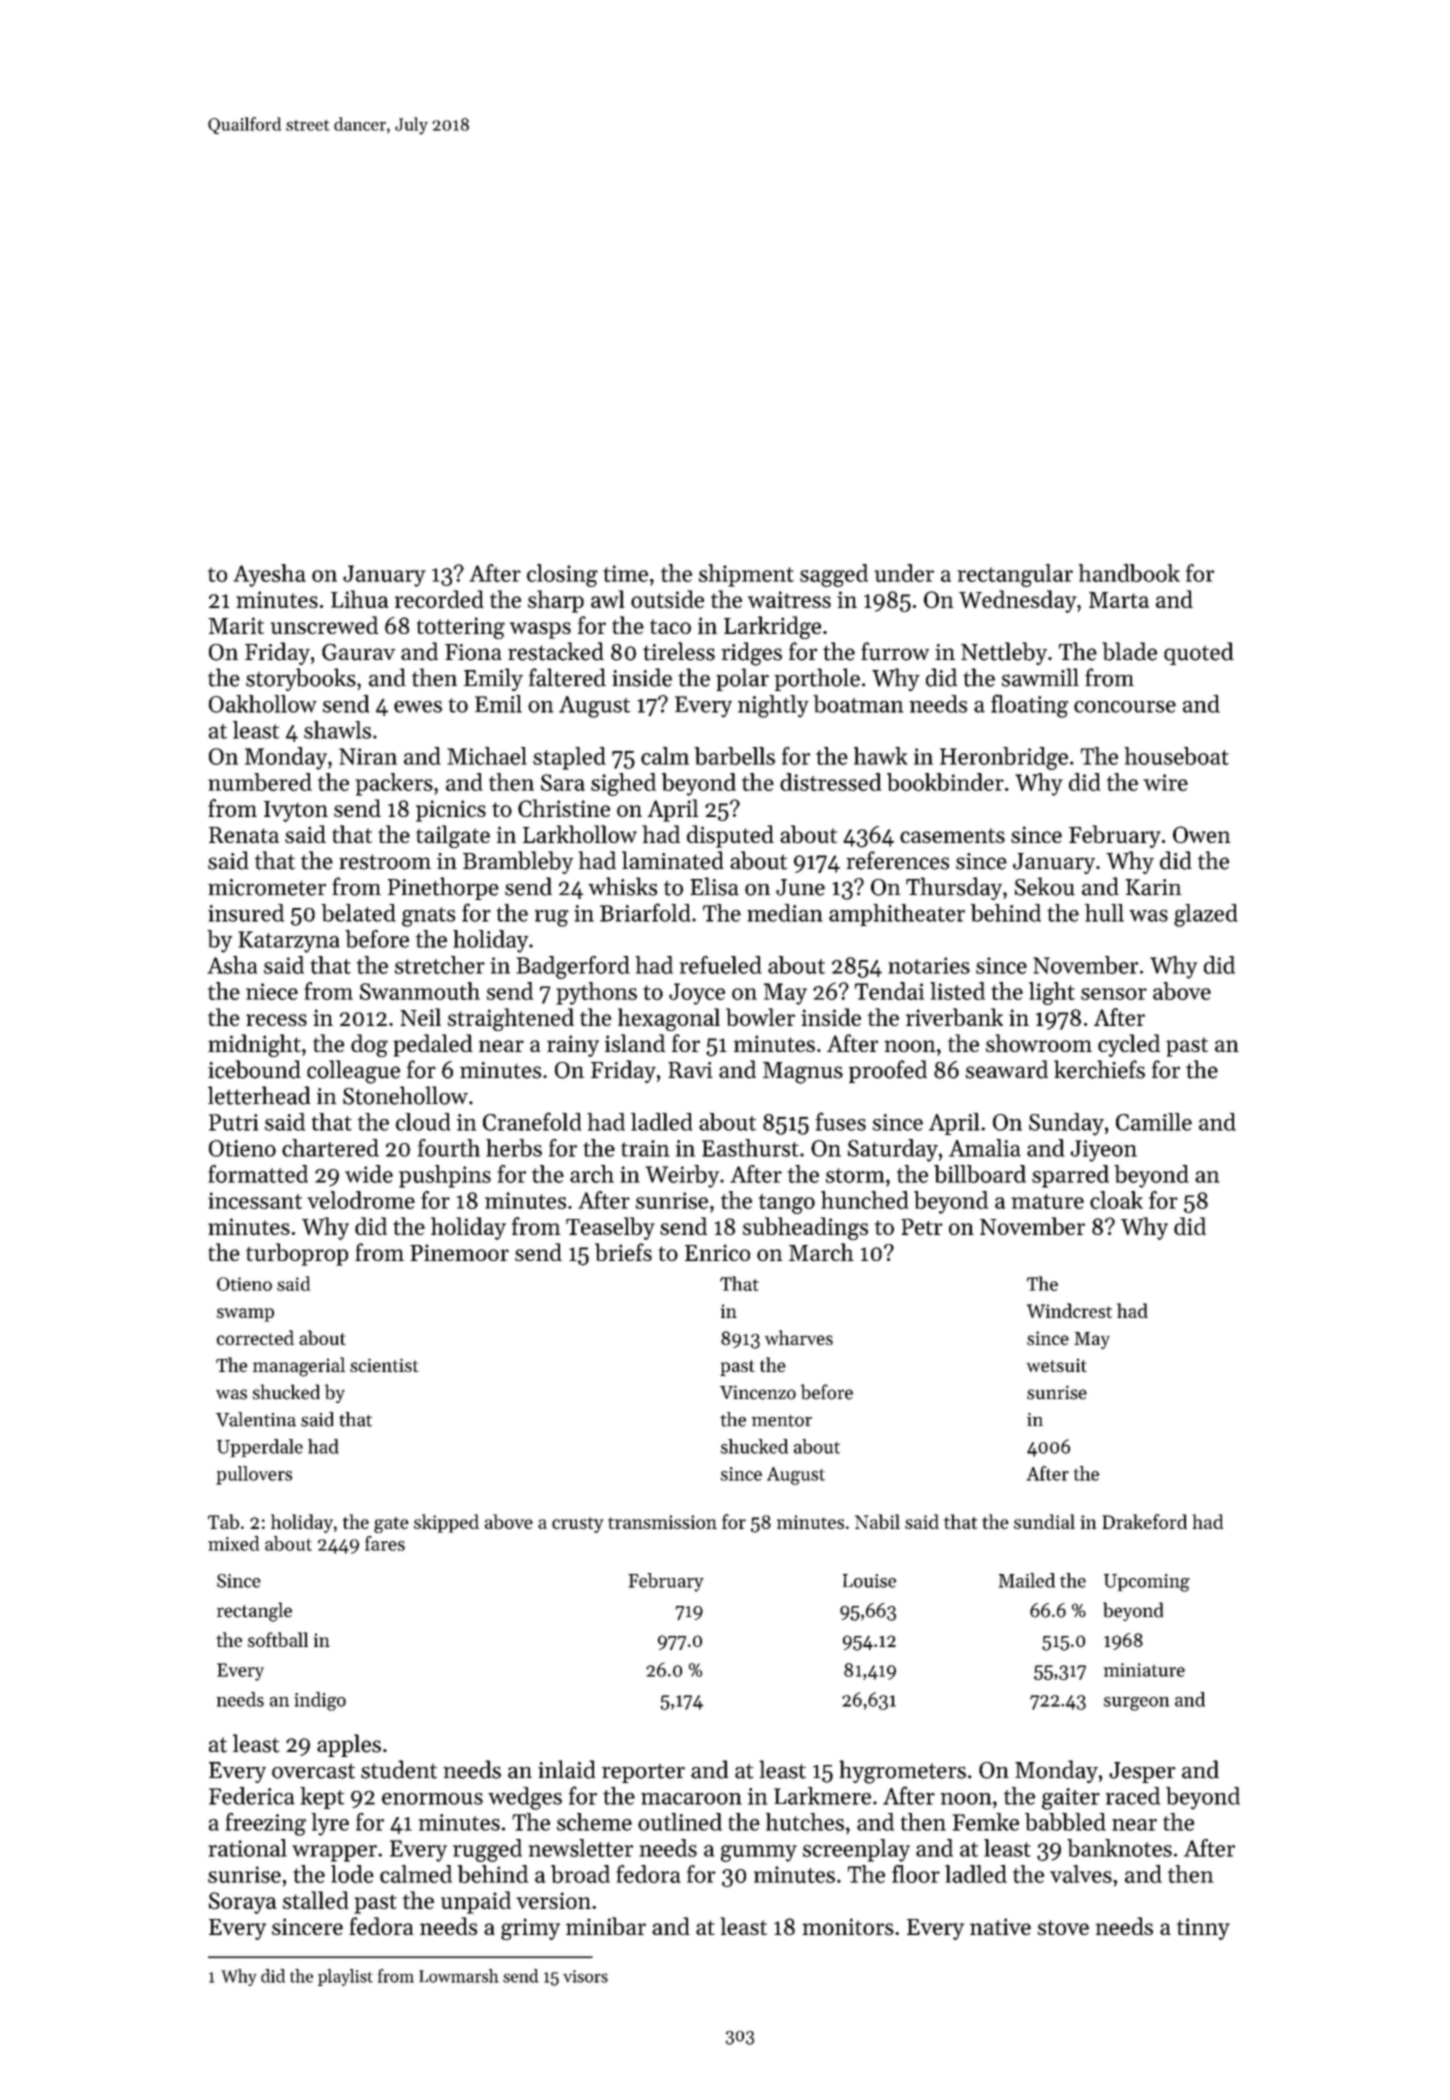 The image size is (1450, 2100). I want to click on Tendai, so click(889, 991).
